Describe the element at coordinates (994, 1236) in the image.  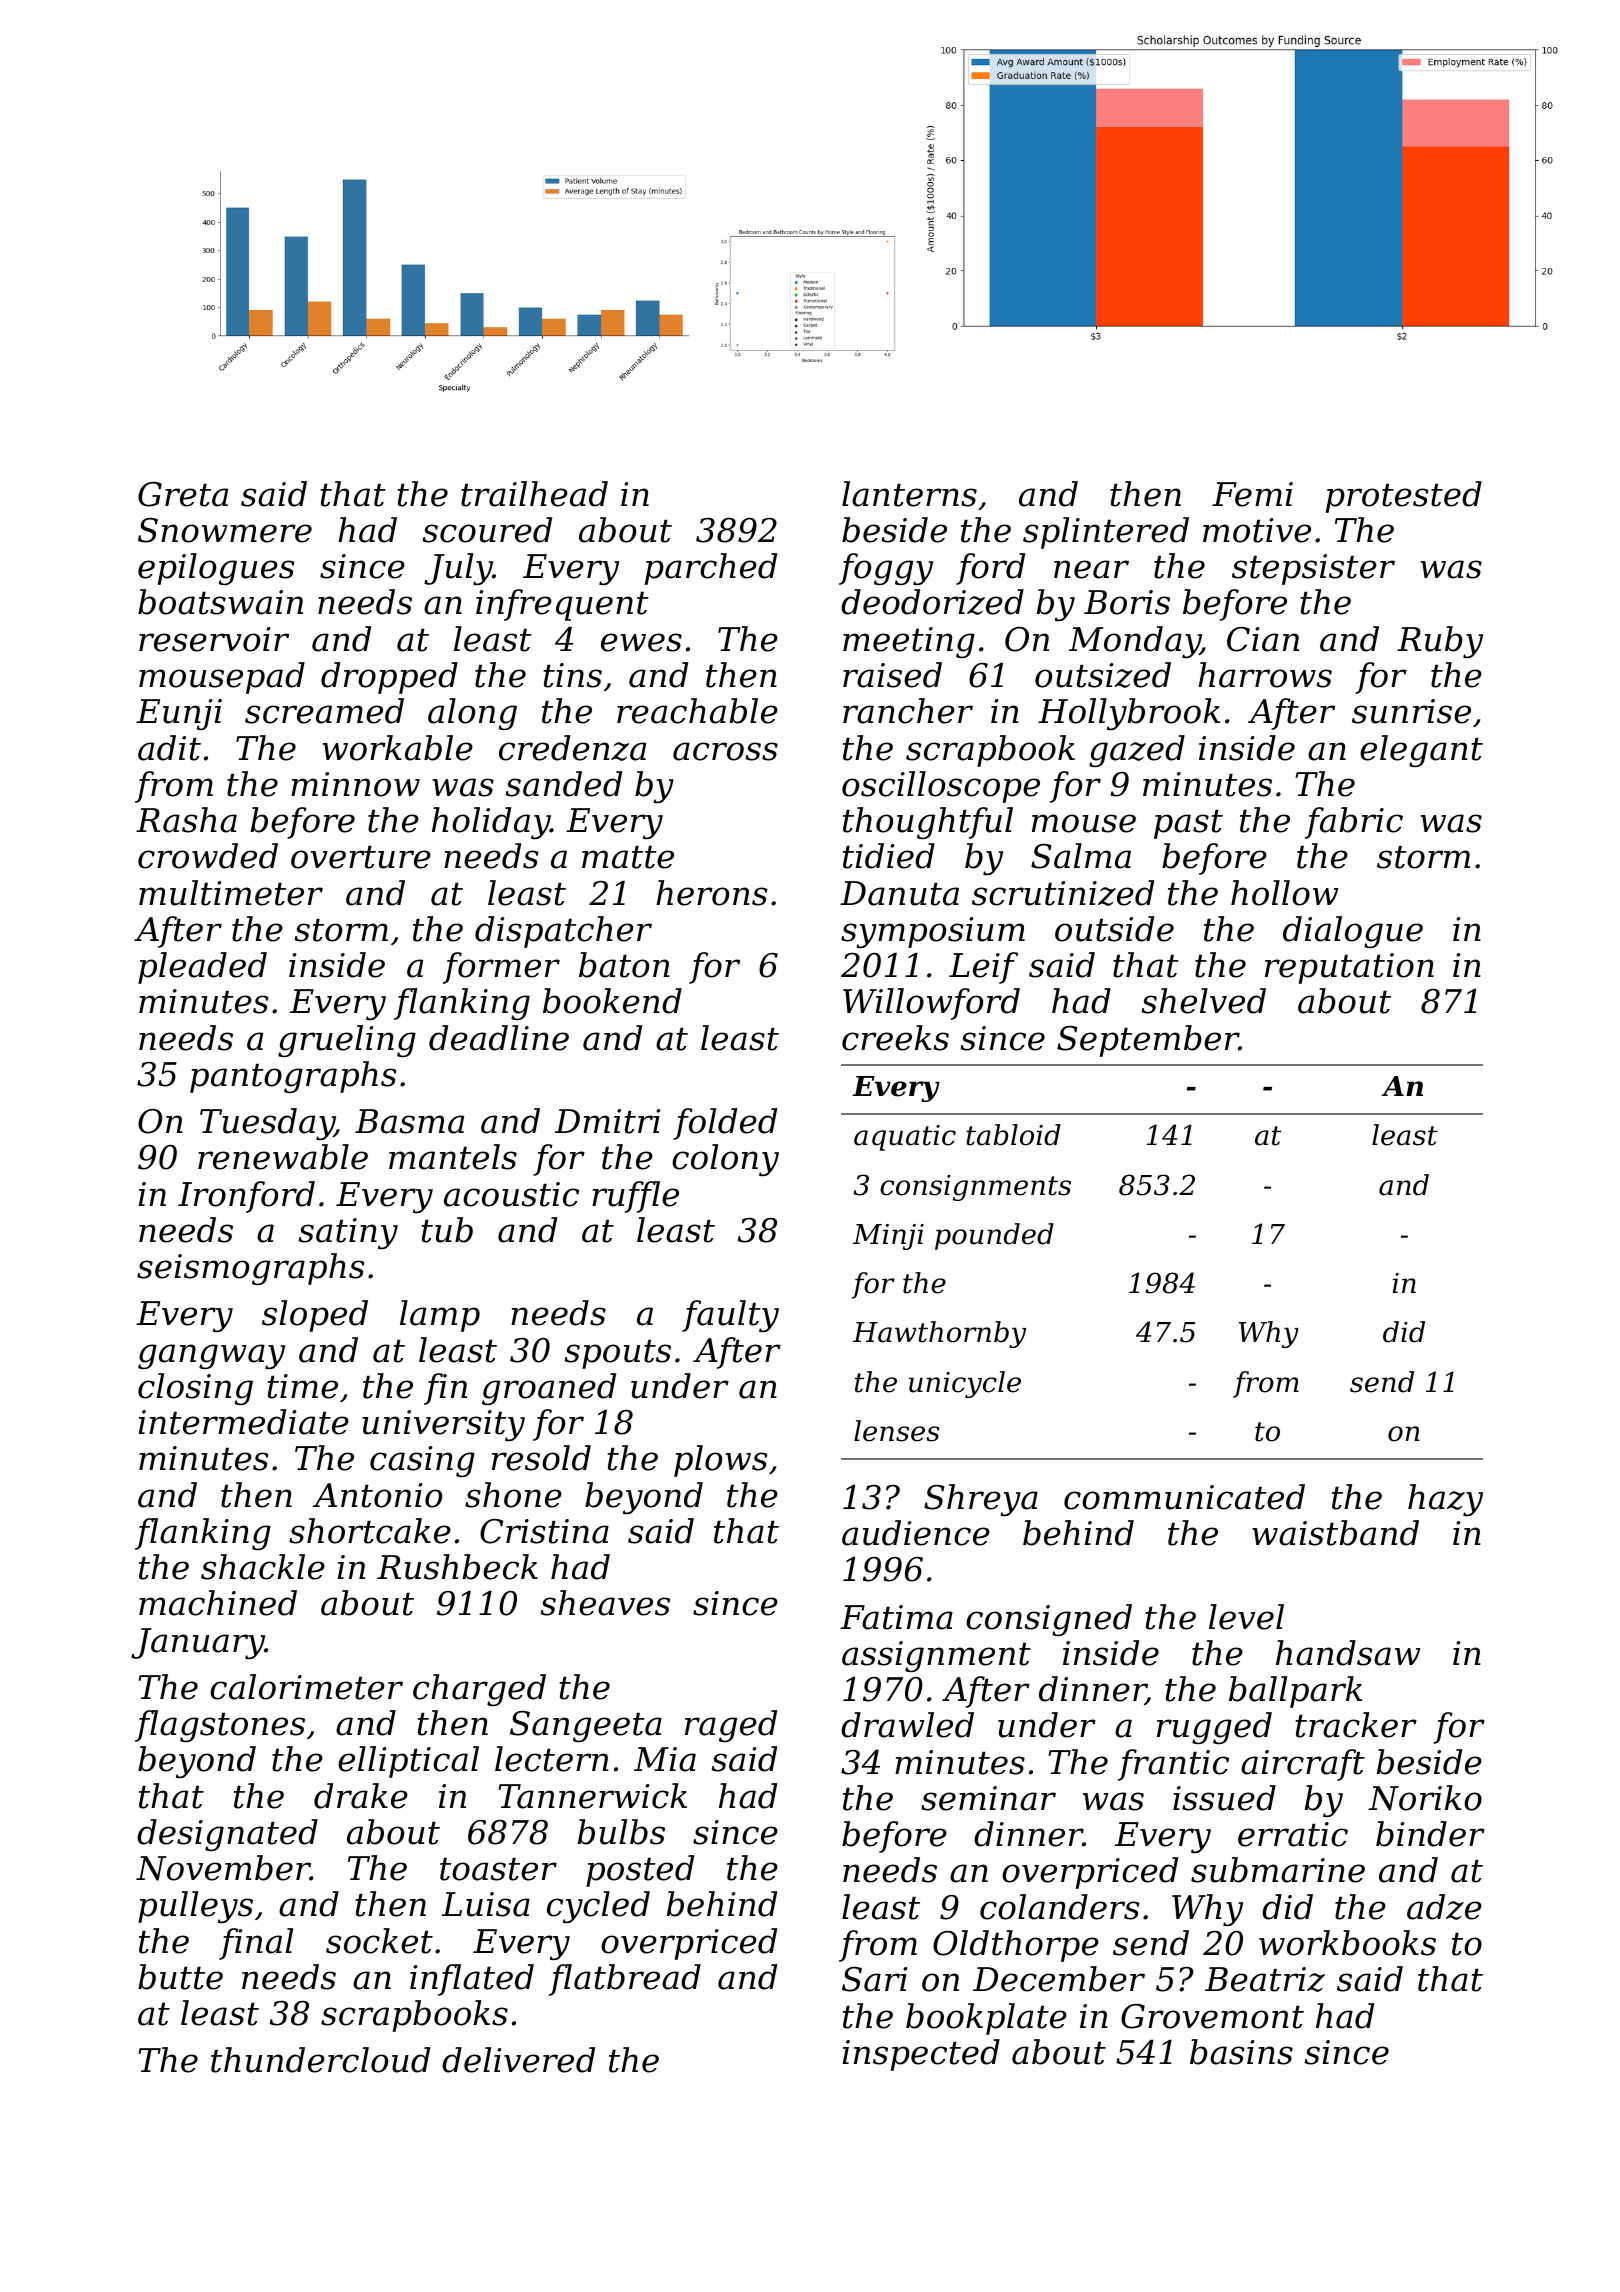
I see `pounded` at that location.
